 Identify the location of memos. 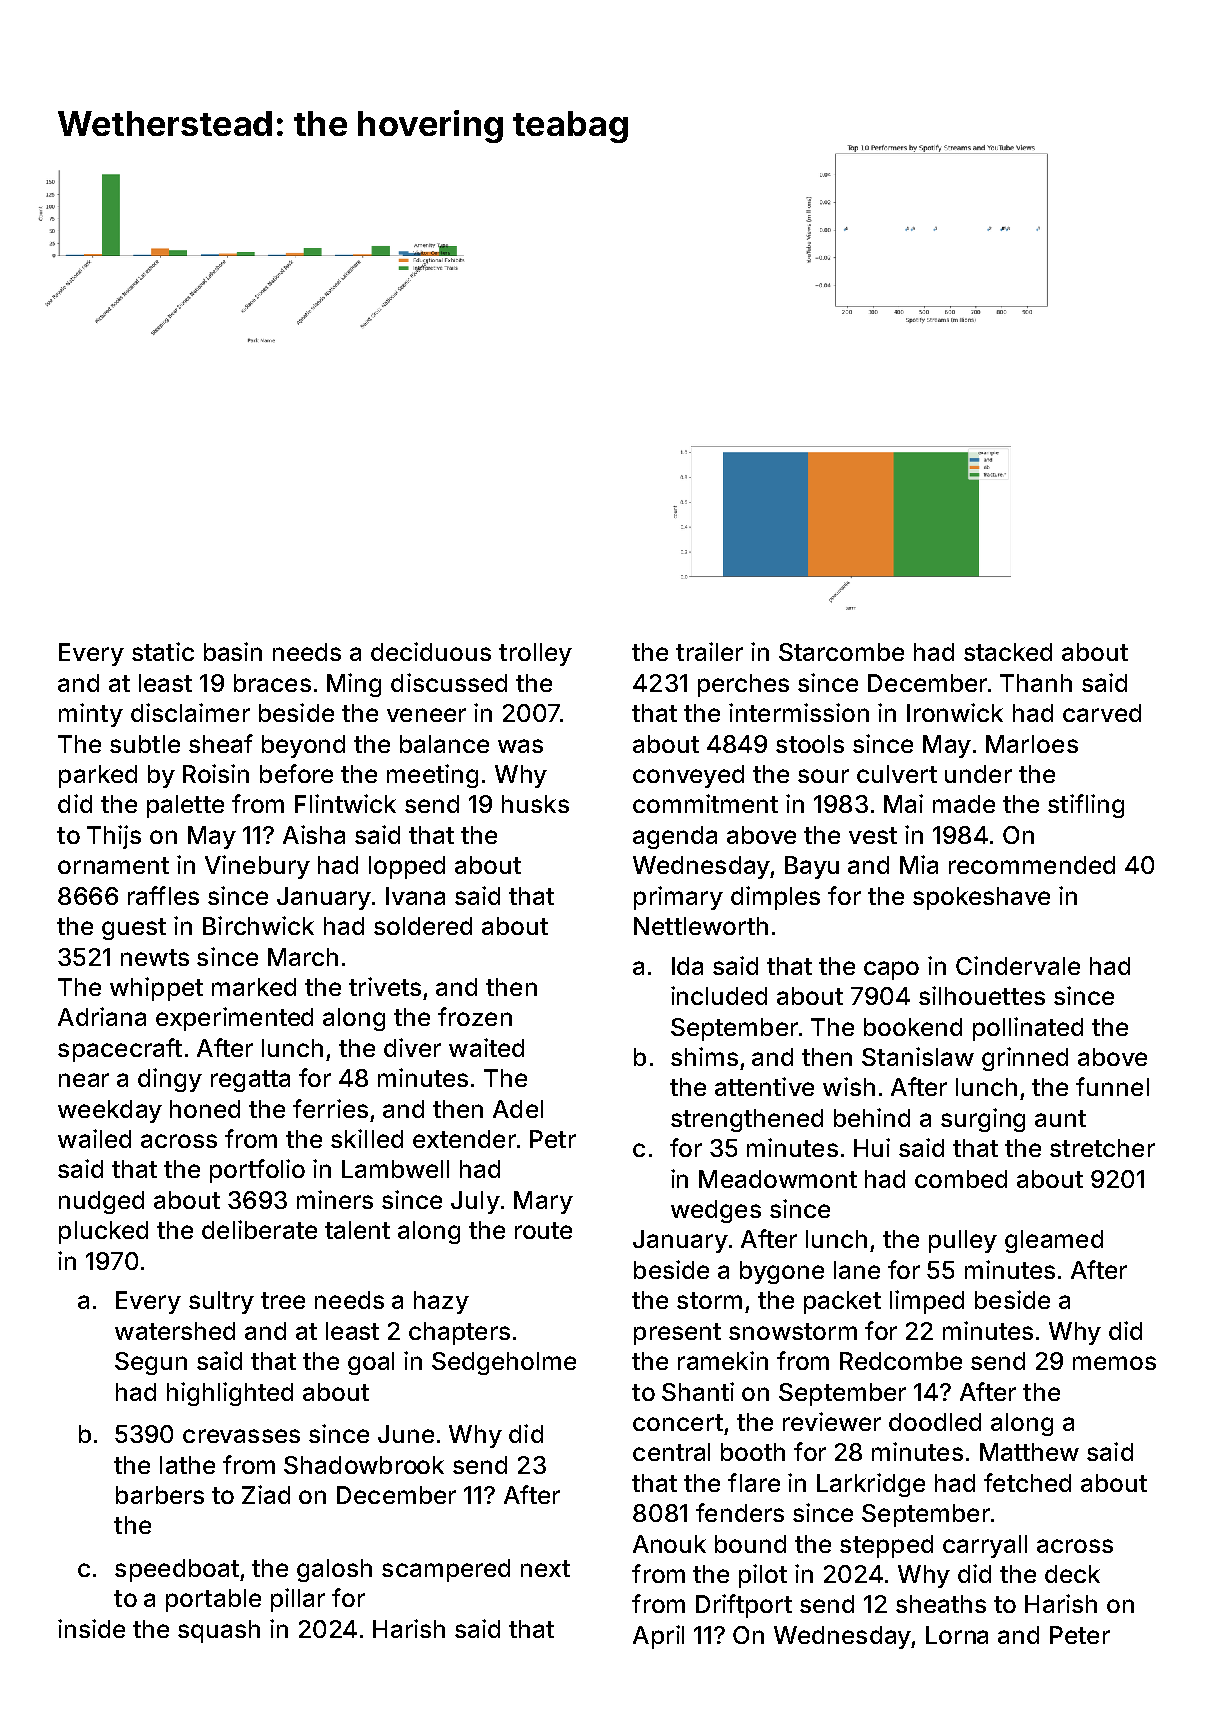
(1114, 1363).
